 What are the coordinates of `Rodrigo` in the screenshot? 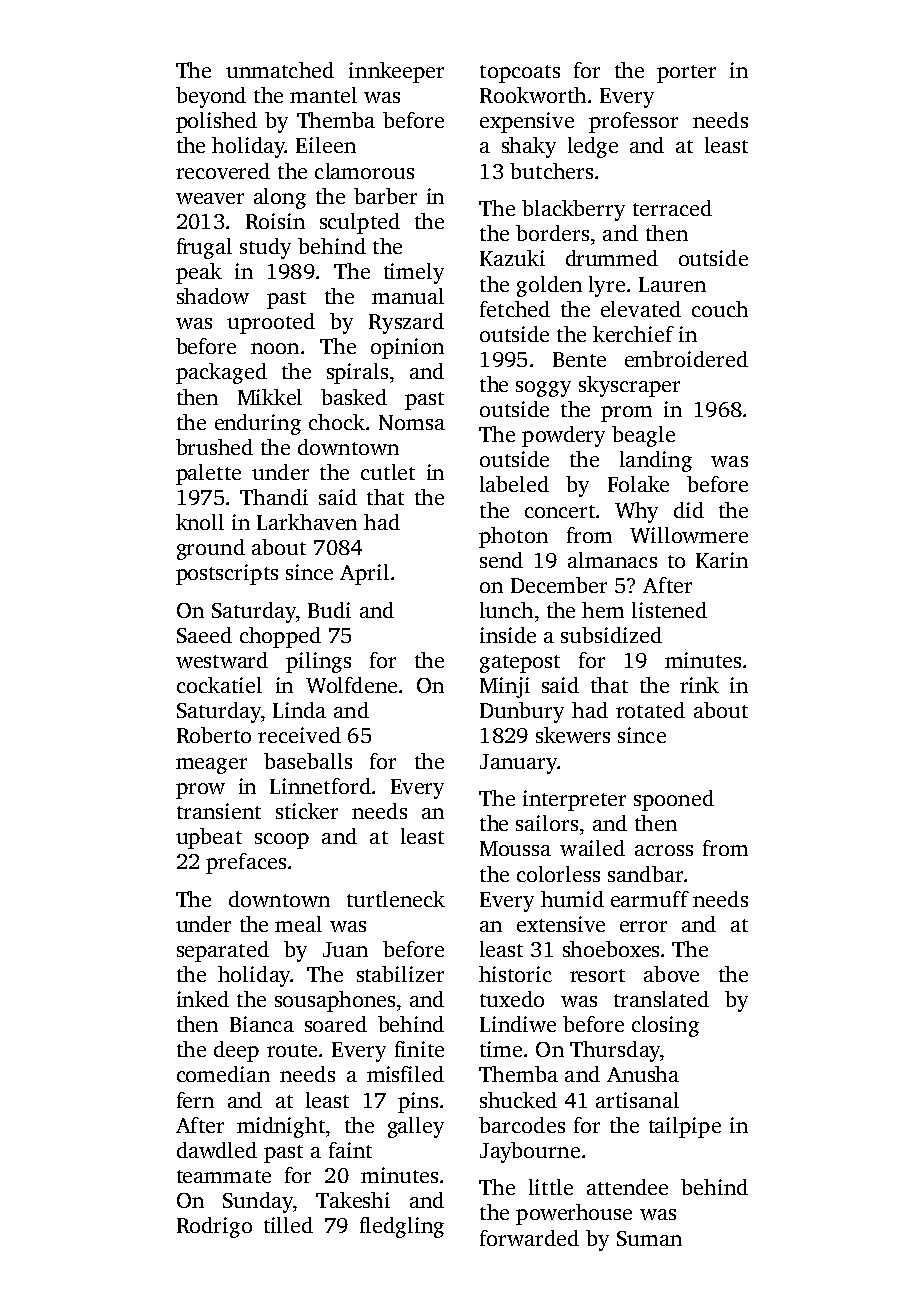 It's located at (214, 1227).
